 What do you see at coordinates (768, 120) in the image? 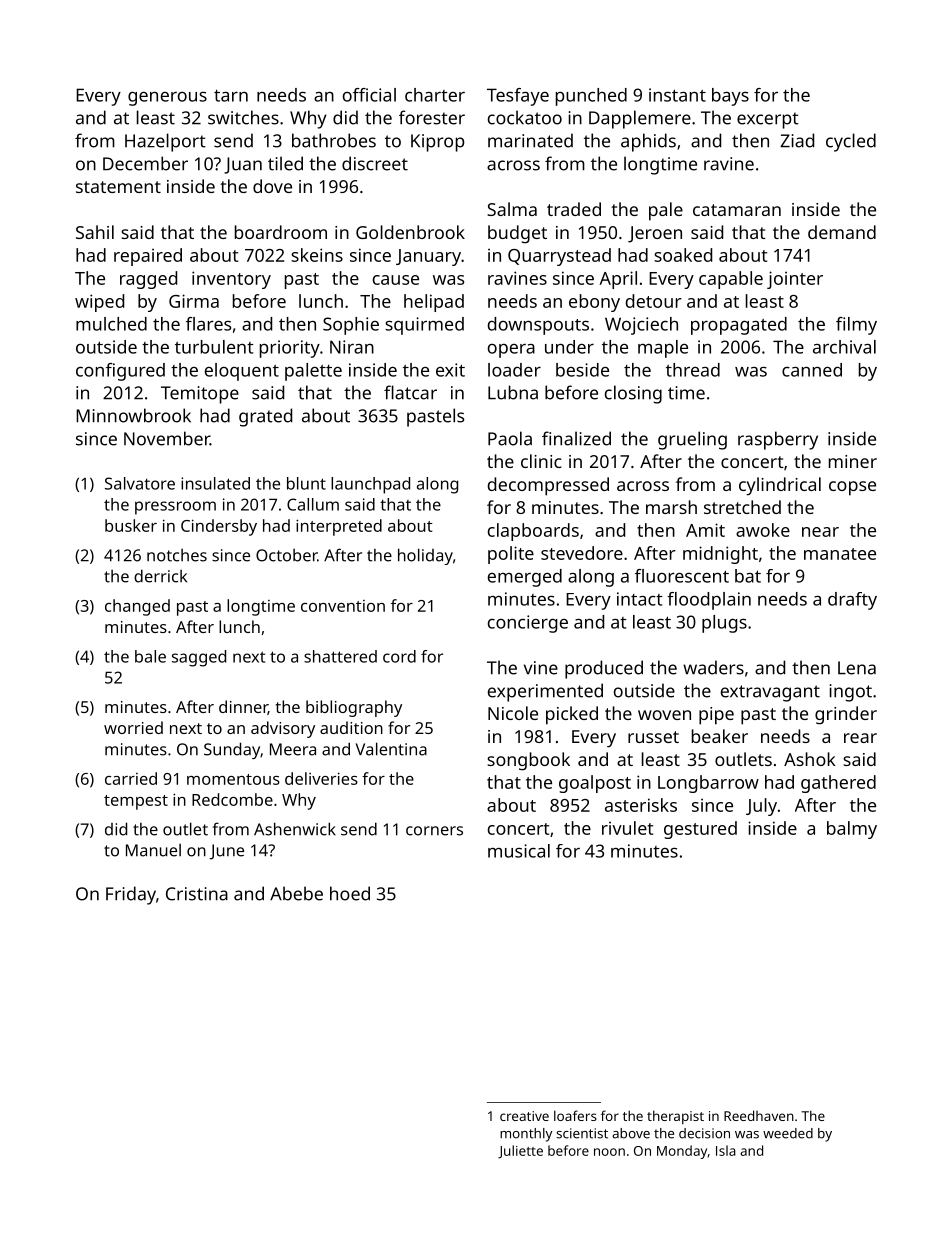
I see `excerpt` at bounding box center [768, 120].
